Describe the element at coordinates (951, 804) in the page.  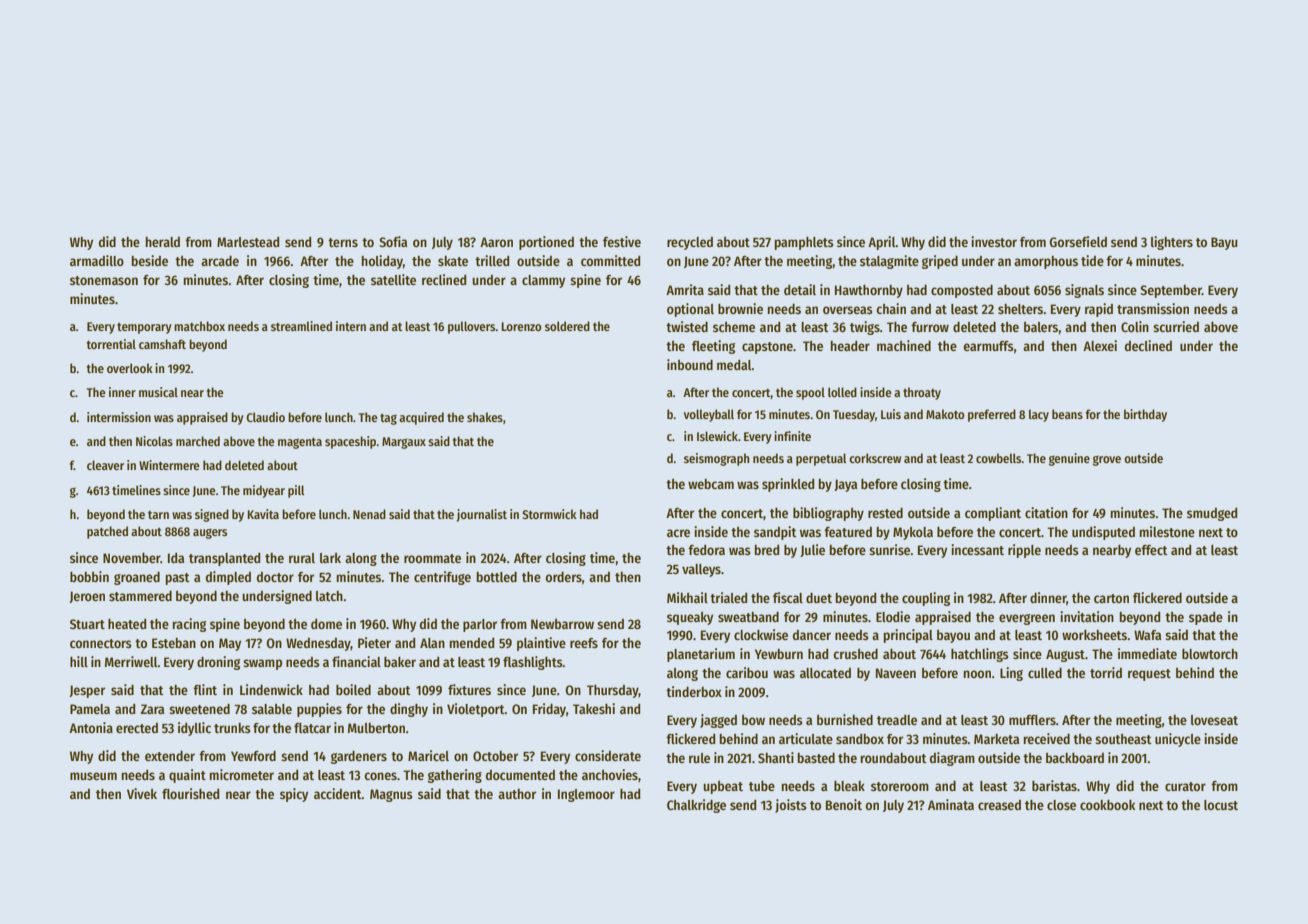
I see `Aminata` at that location.
